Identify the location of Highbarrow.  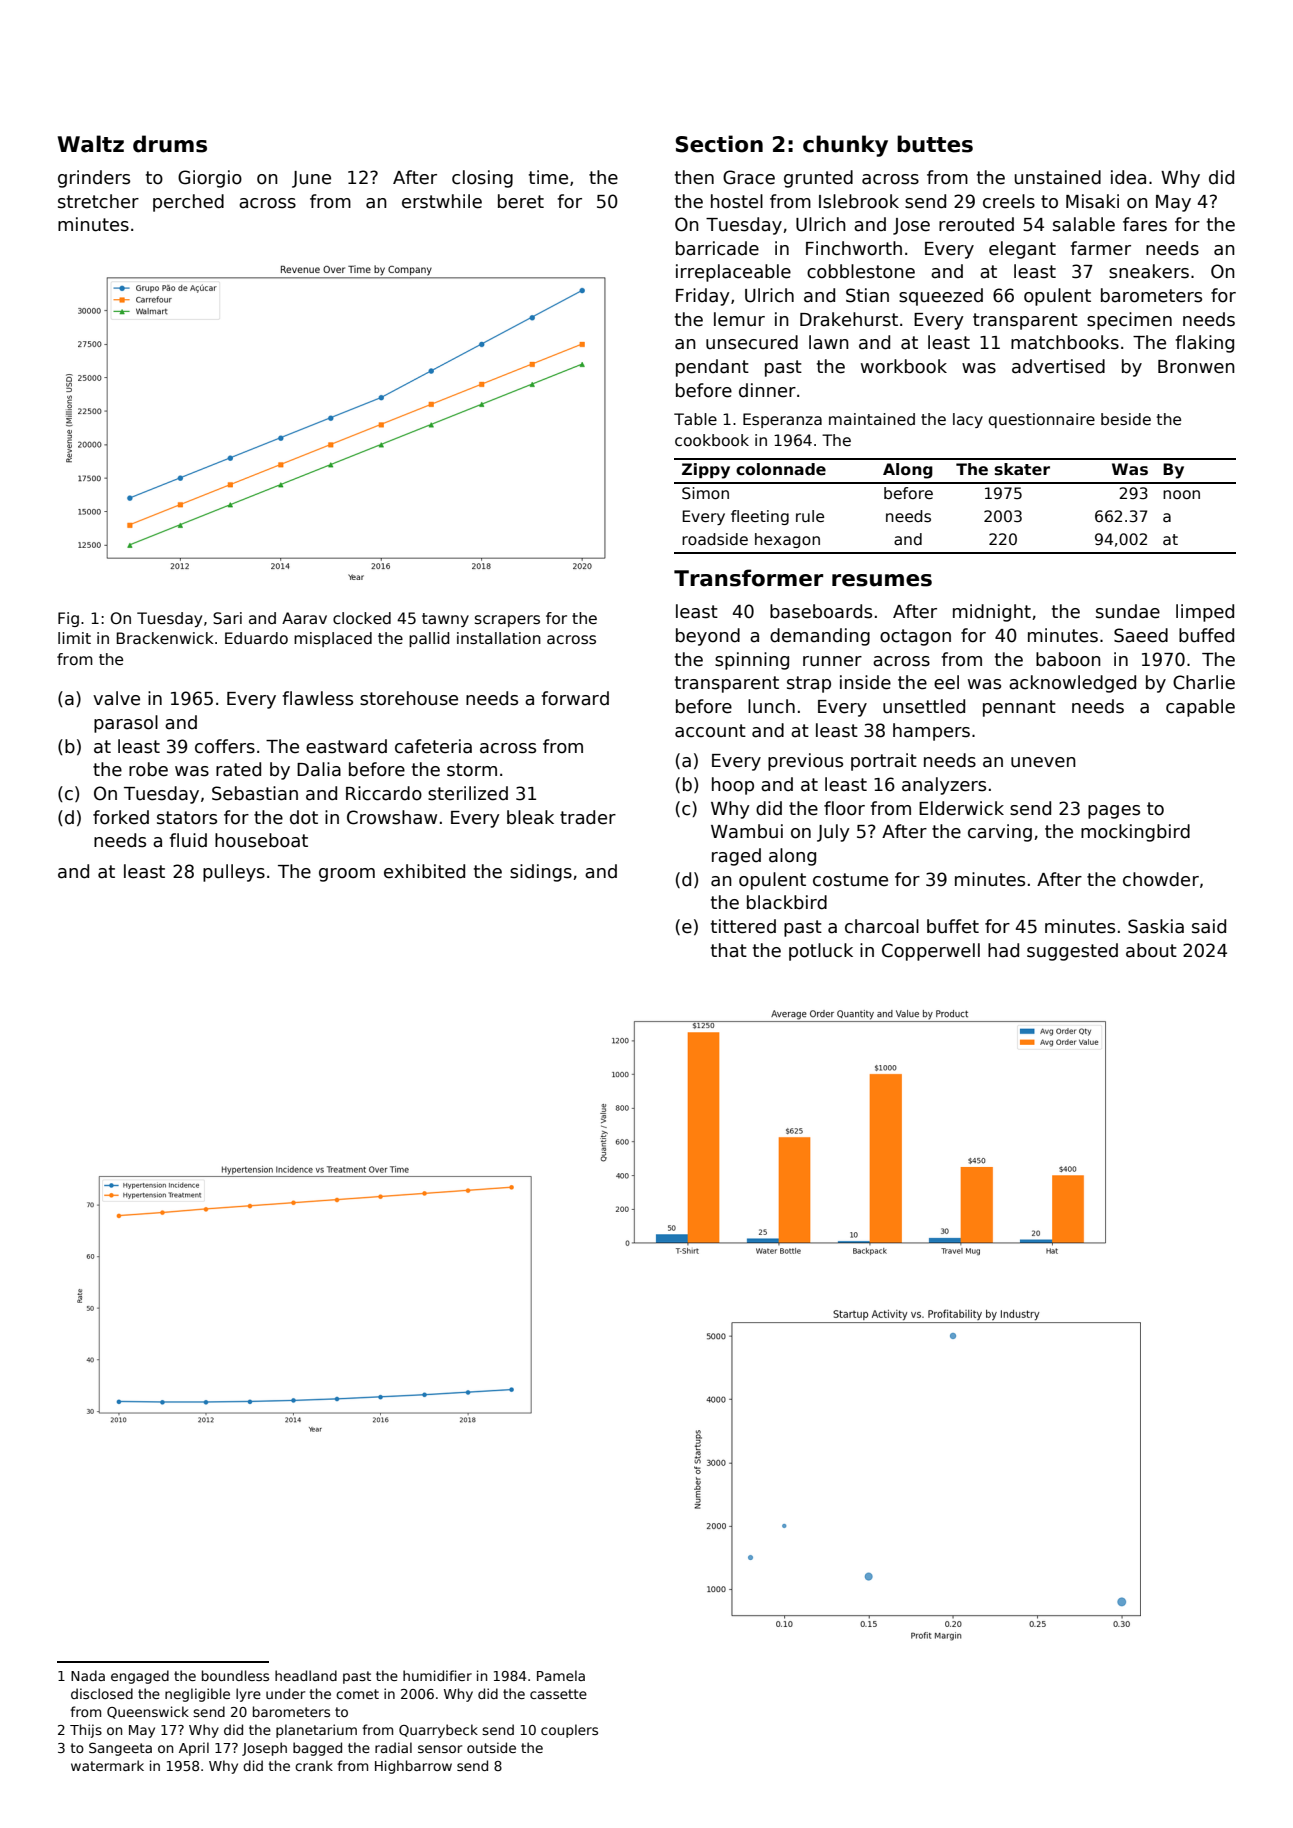
(413, 1767).
